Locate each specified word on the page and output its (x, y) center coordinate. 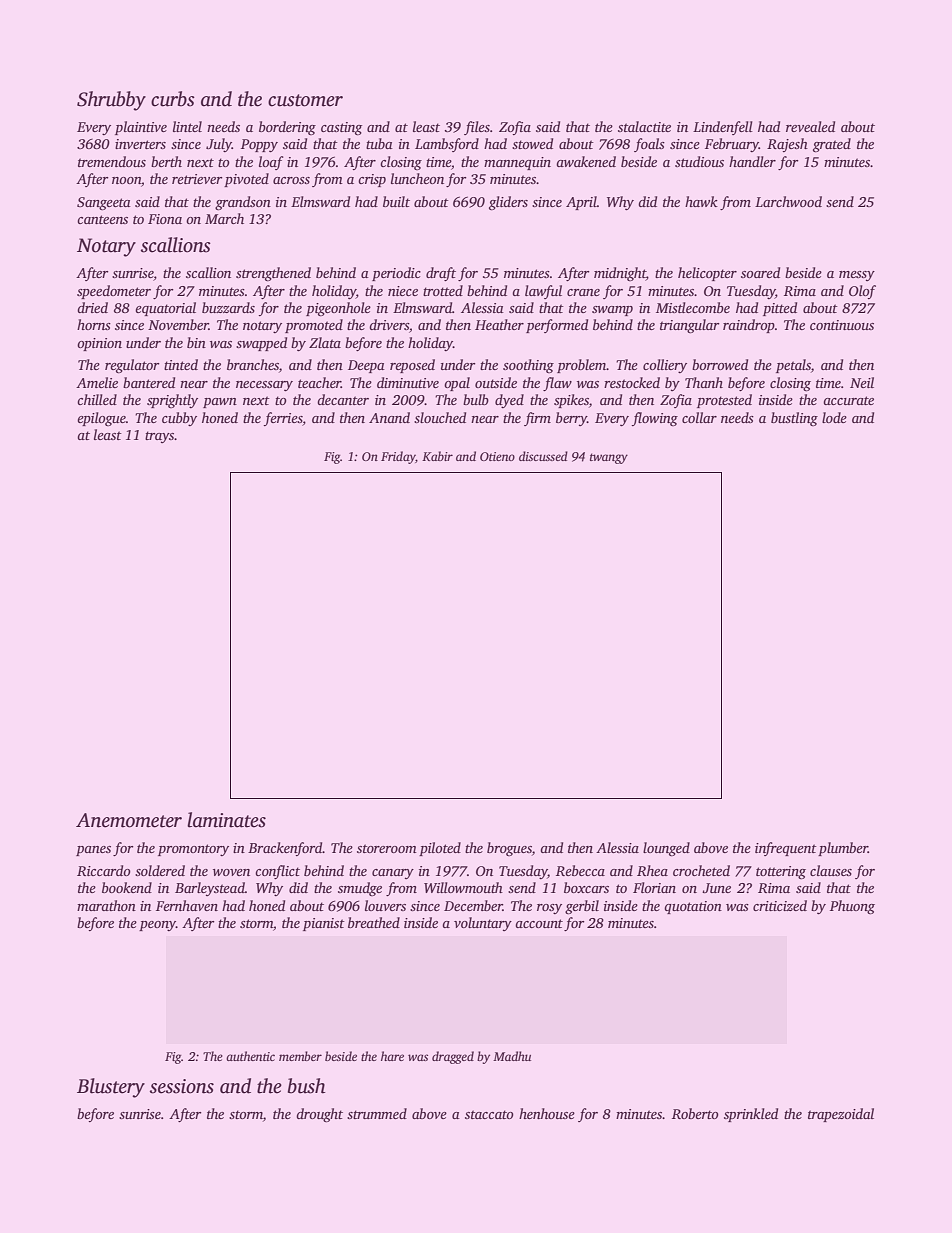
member (300, 1056)
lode (834, 417)
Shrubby (111, 101)
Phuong (852, 907)
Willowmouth (463, 887)
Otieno (497, 456)
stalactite (644, 126)
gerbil (582, 907)
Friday (398, 457)
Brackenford (285, 849)
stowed (532, 143)
